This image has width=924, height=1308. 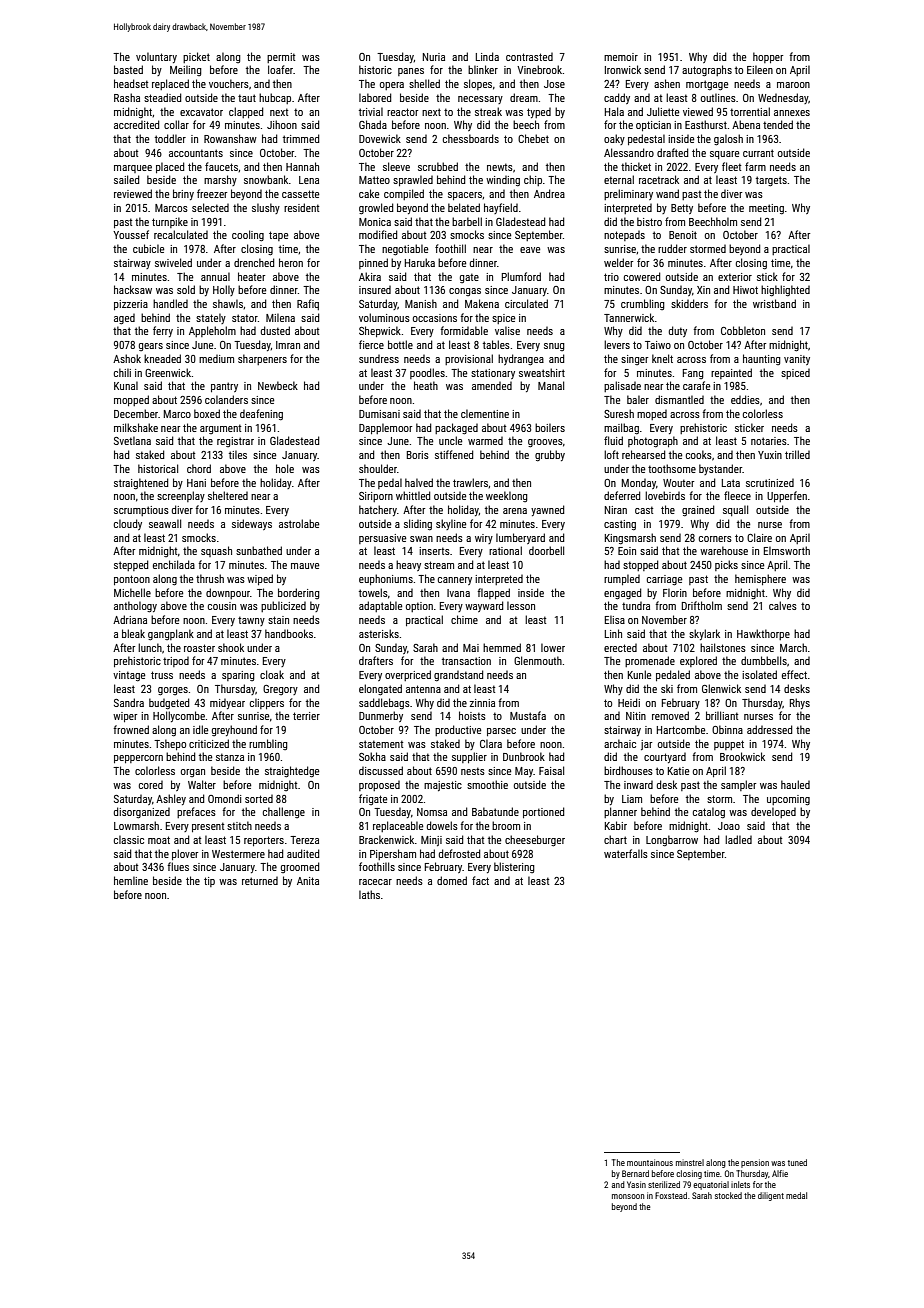 I want to click on permit, so click(x=281, y=58).
